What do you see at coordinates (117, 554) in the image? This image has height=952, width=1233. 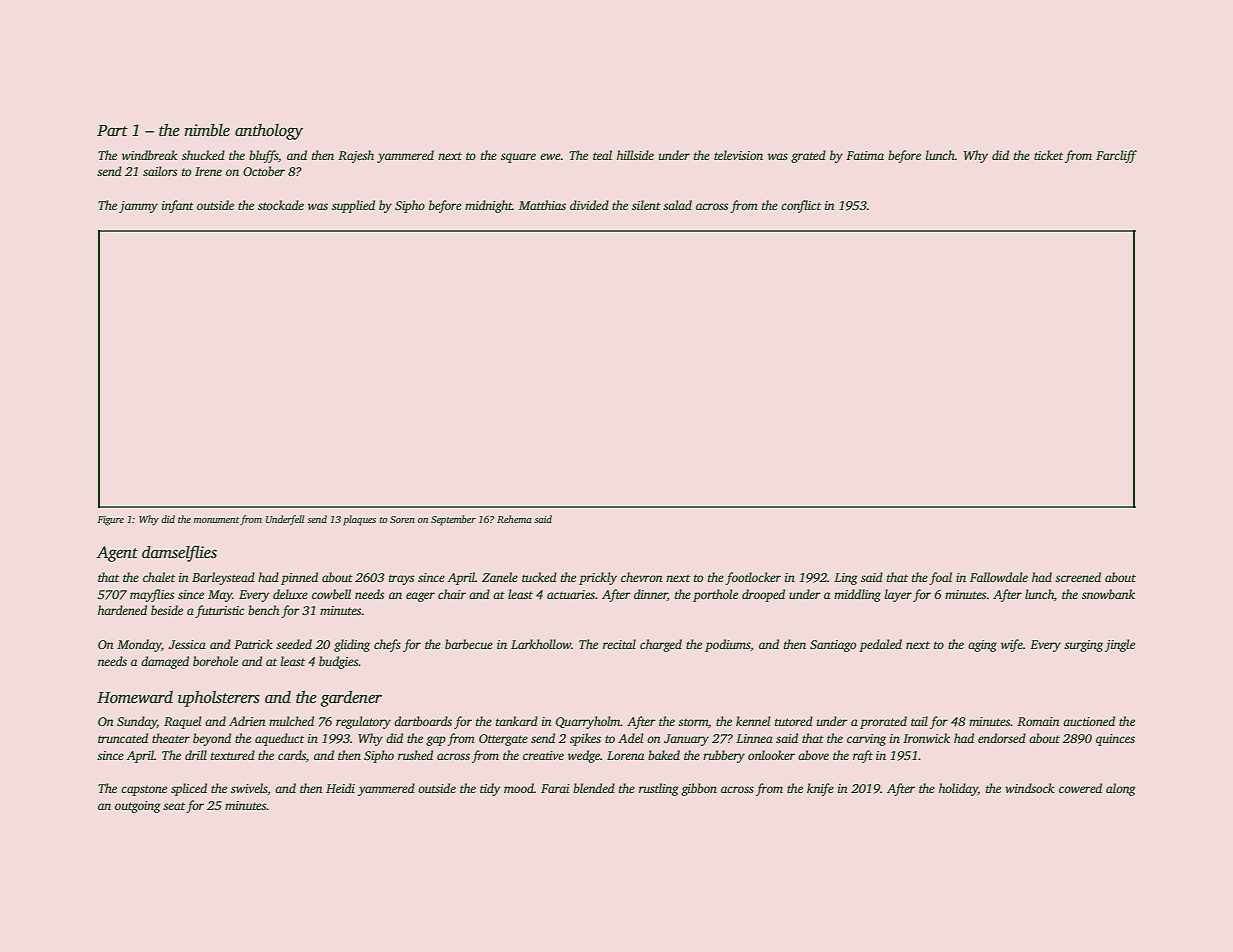 I see `Agent` at bounding box center [117, 554].
